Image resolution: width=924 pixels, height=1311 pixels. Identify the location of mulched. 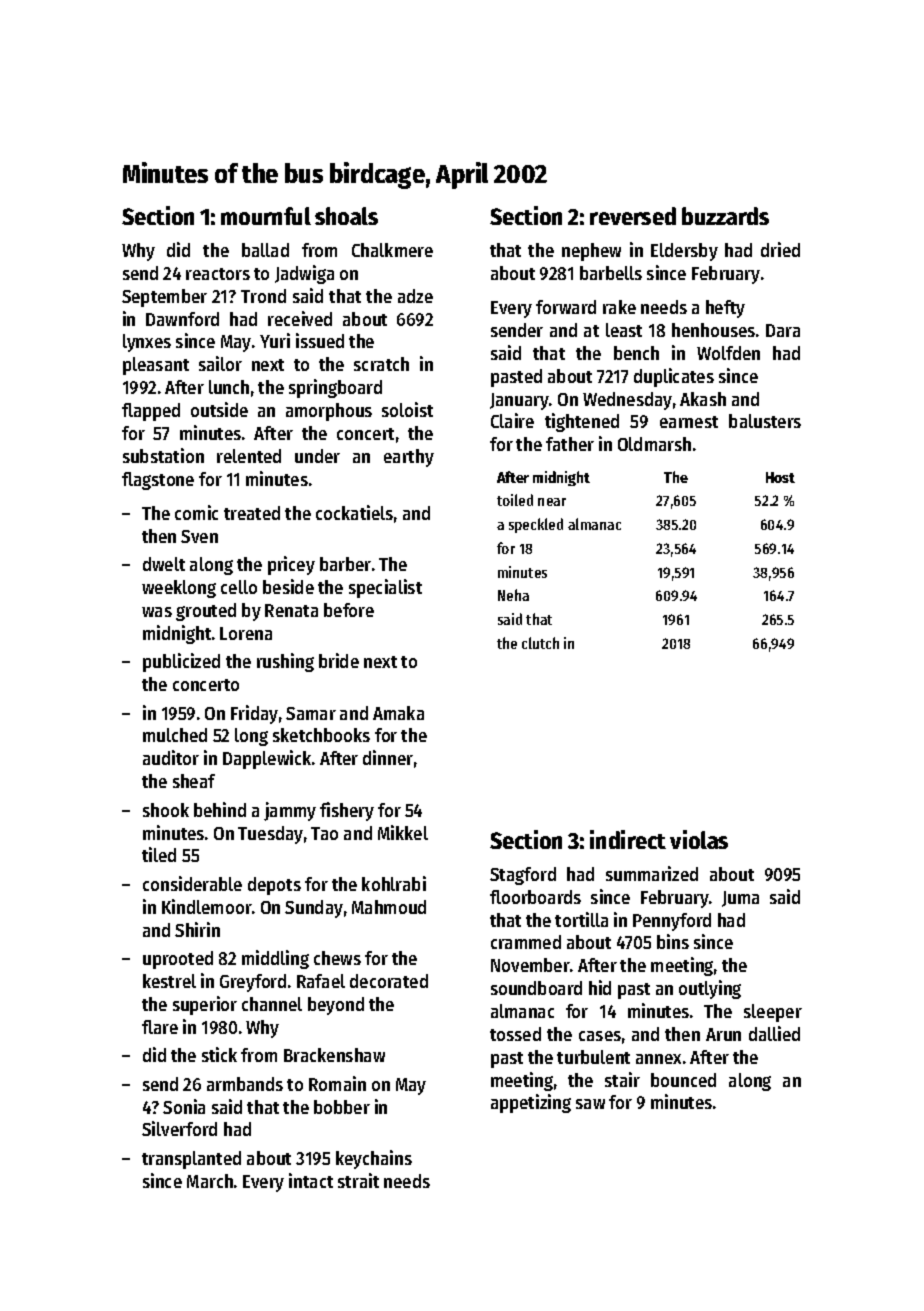
(175, 735).
